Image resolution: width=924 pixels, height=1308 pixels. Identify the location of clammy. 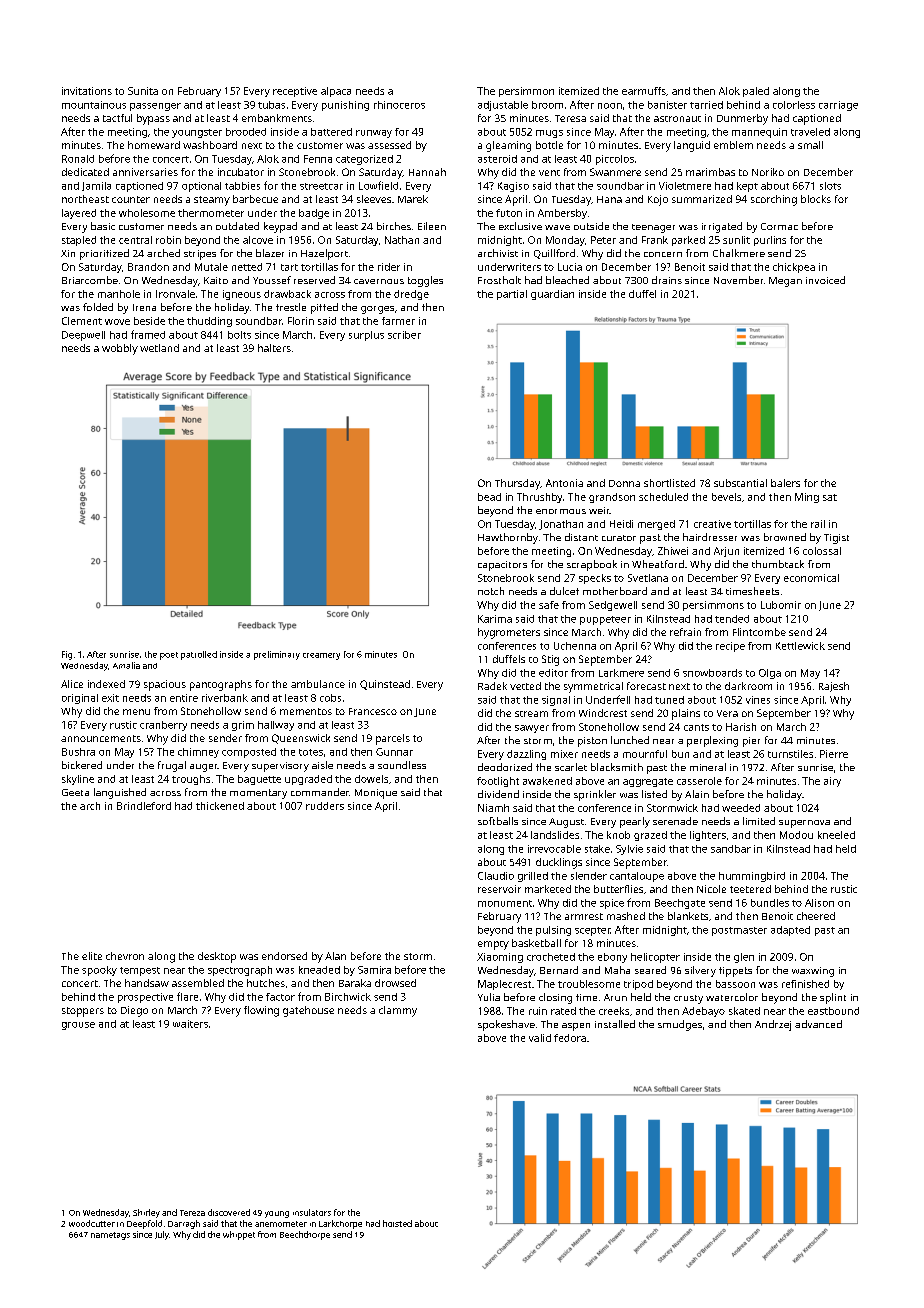
(398, 1011).
